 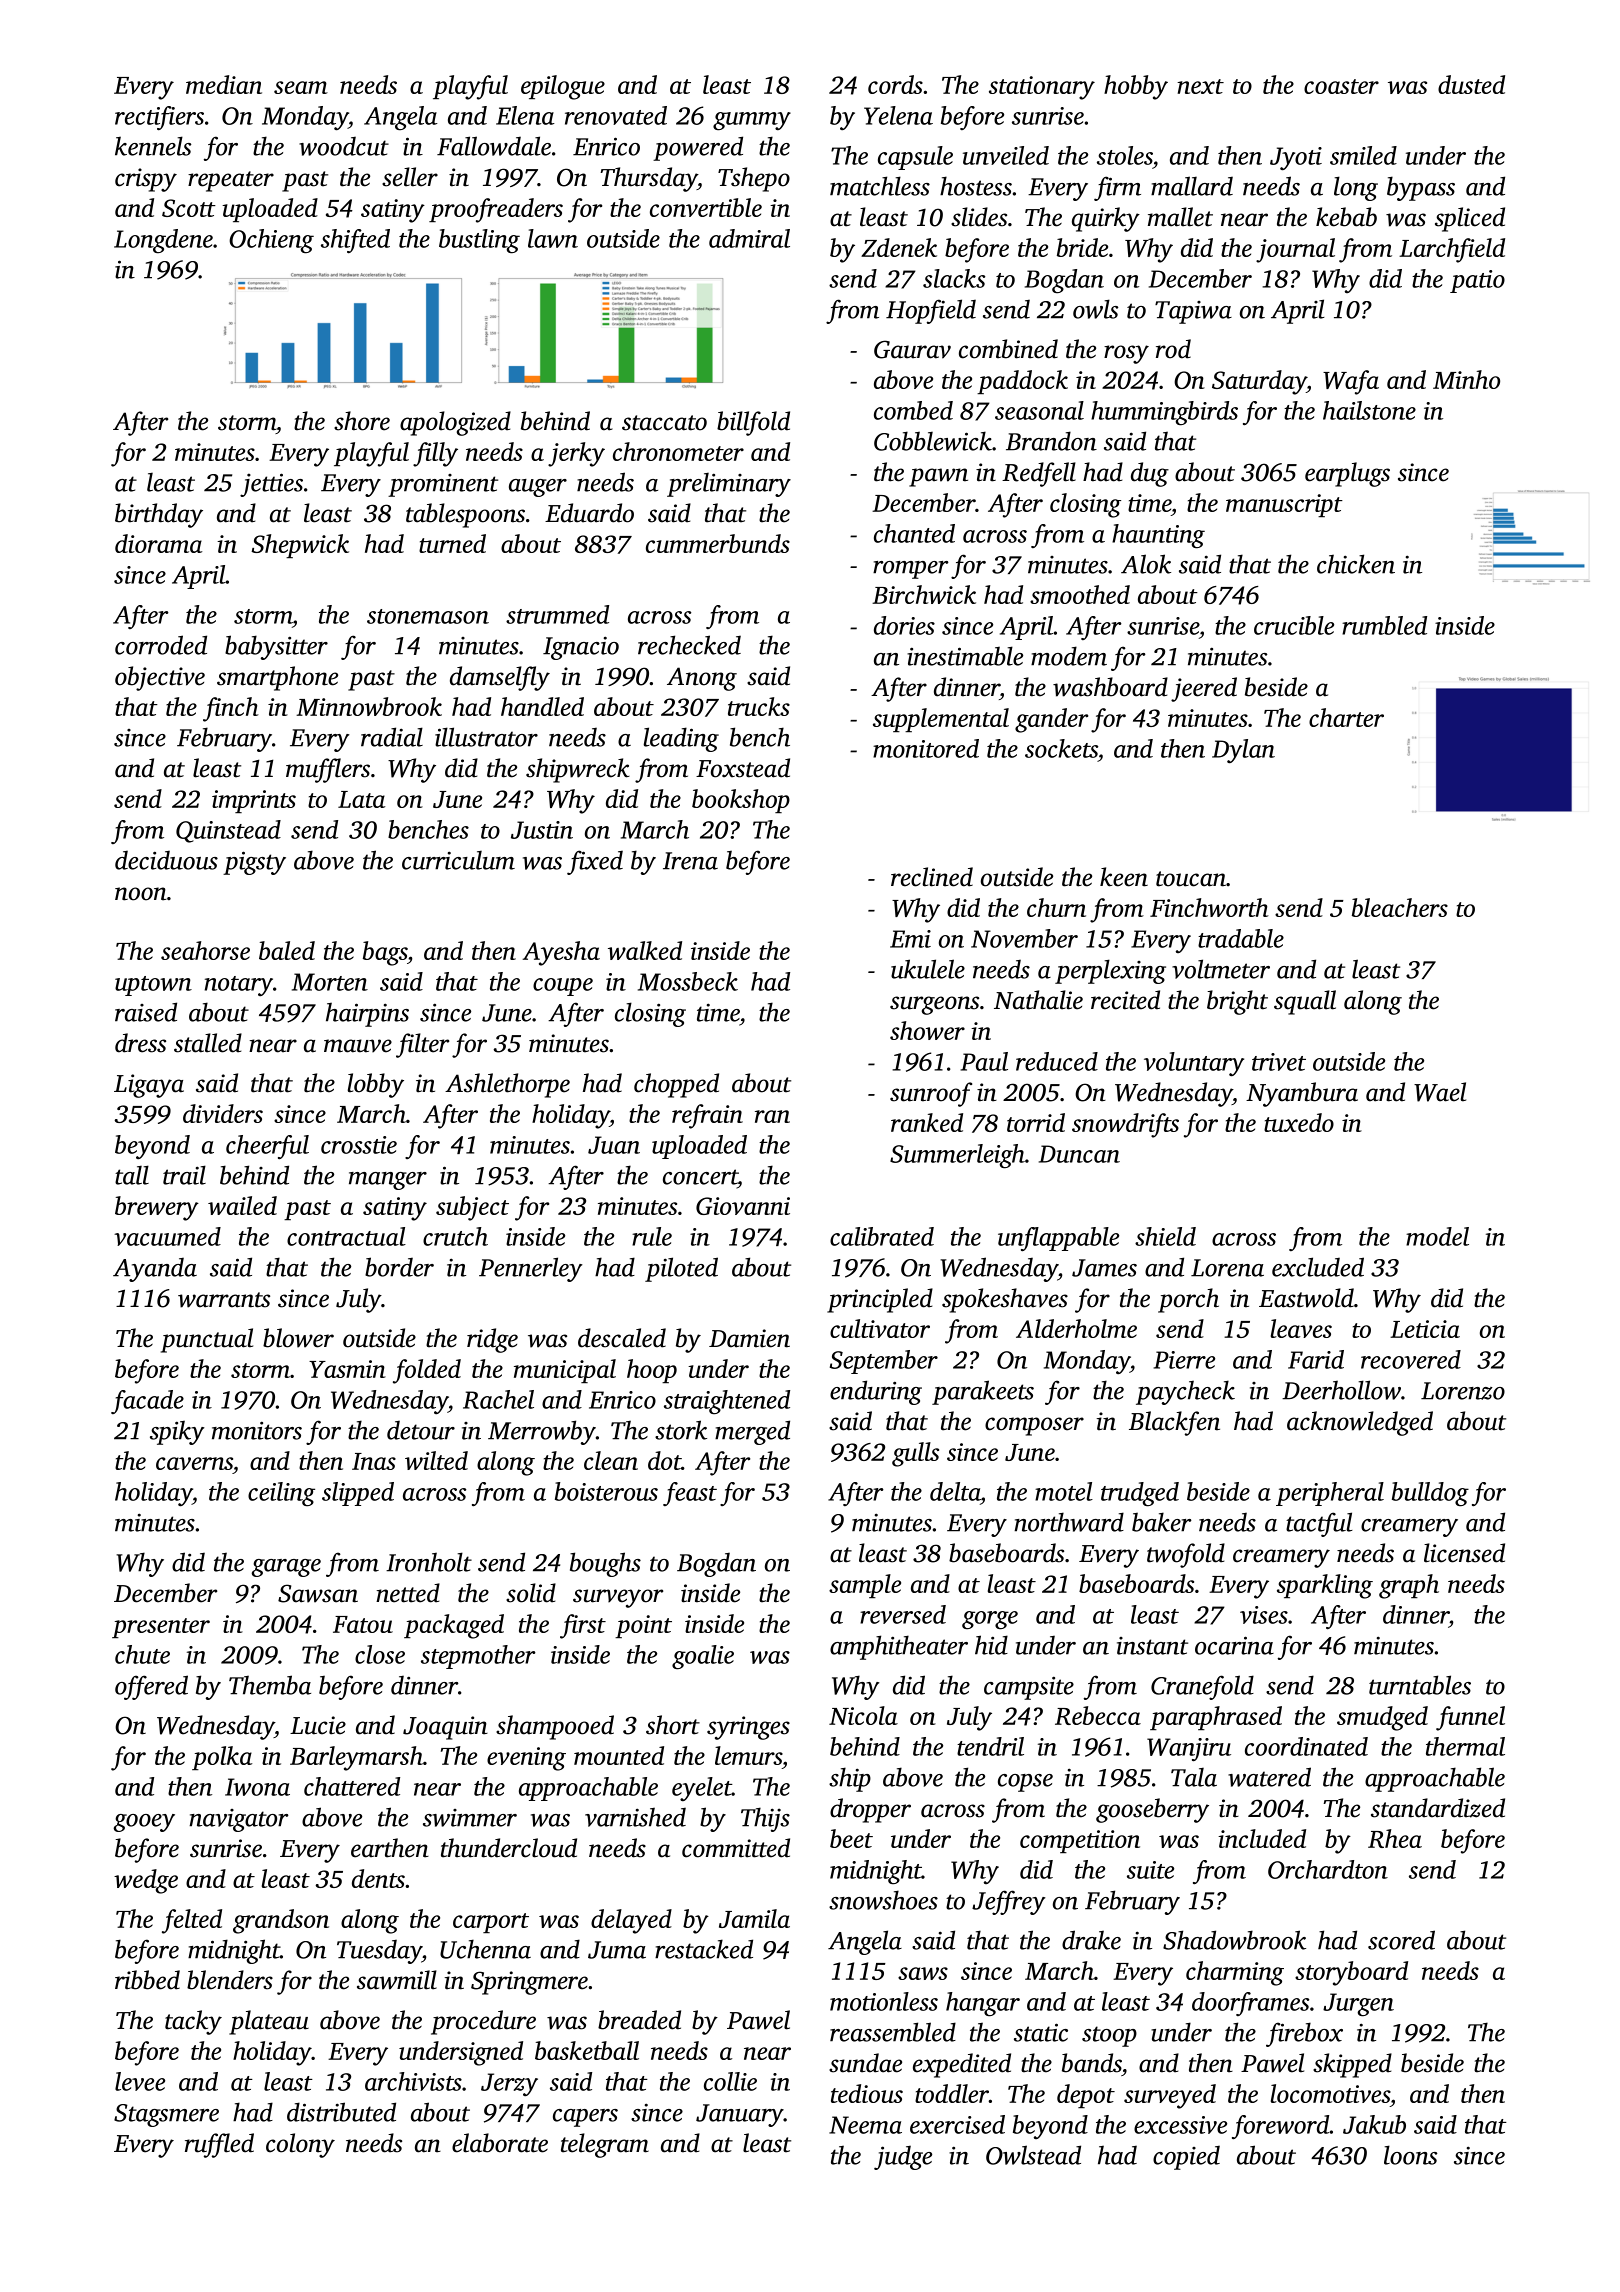 I want to click on crutch, so click(x=455, y=1236).
